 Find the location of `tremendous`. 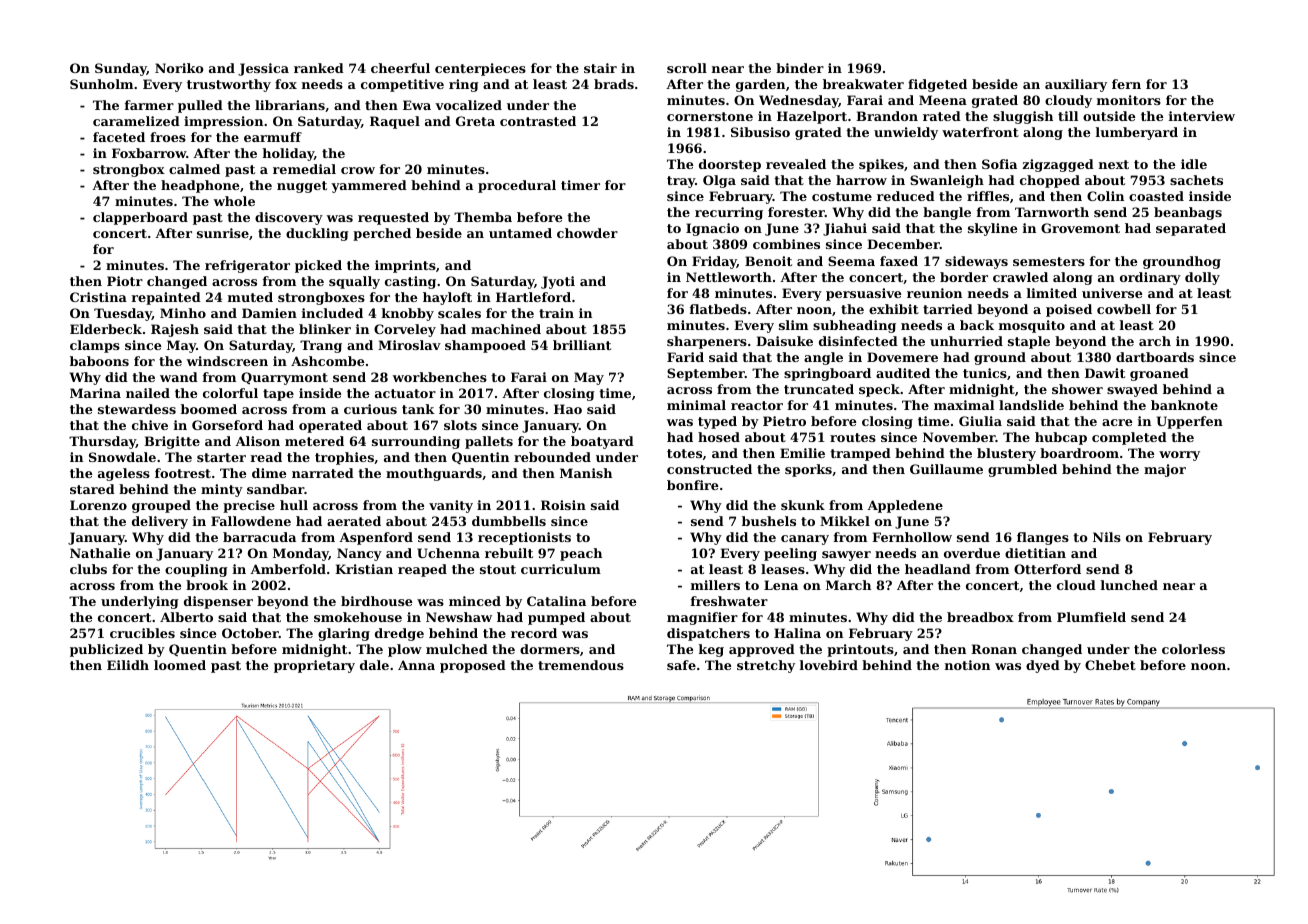

tremendous is located at coordinates (581, 665).
